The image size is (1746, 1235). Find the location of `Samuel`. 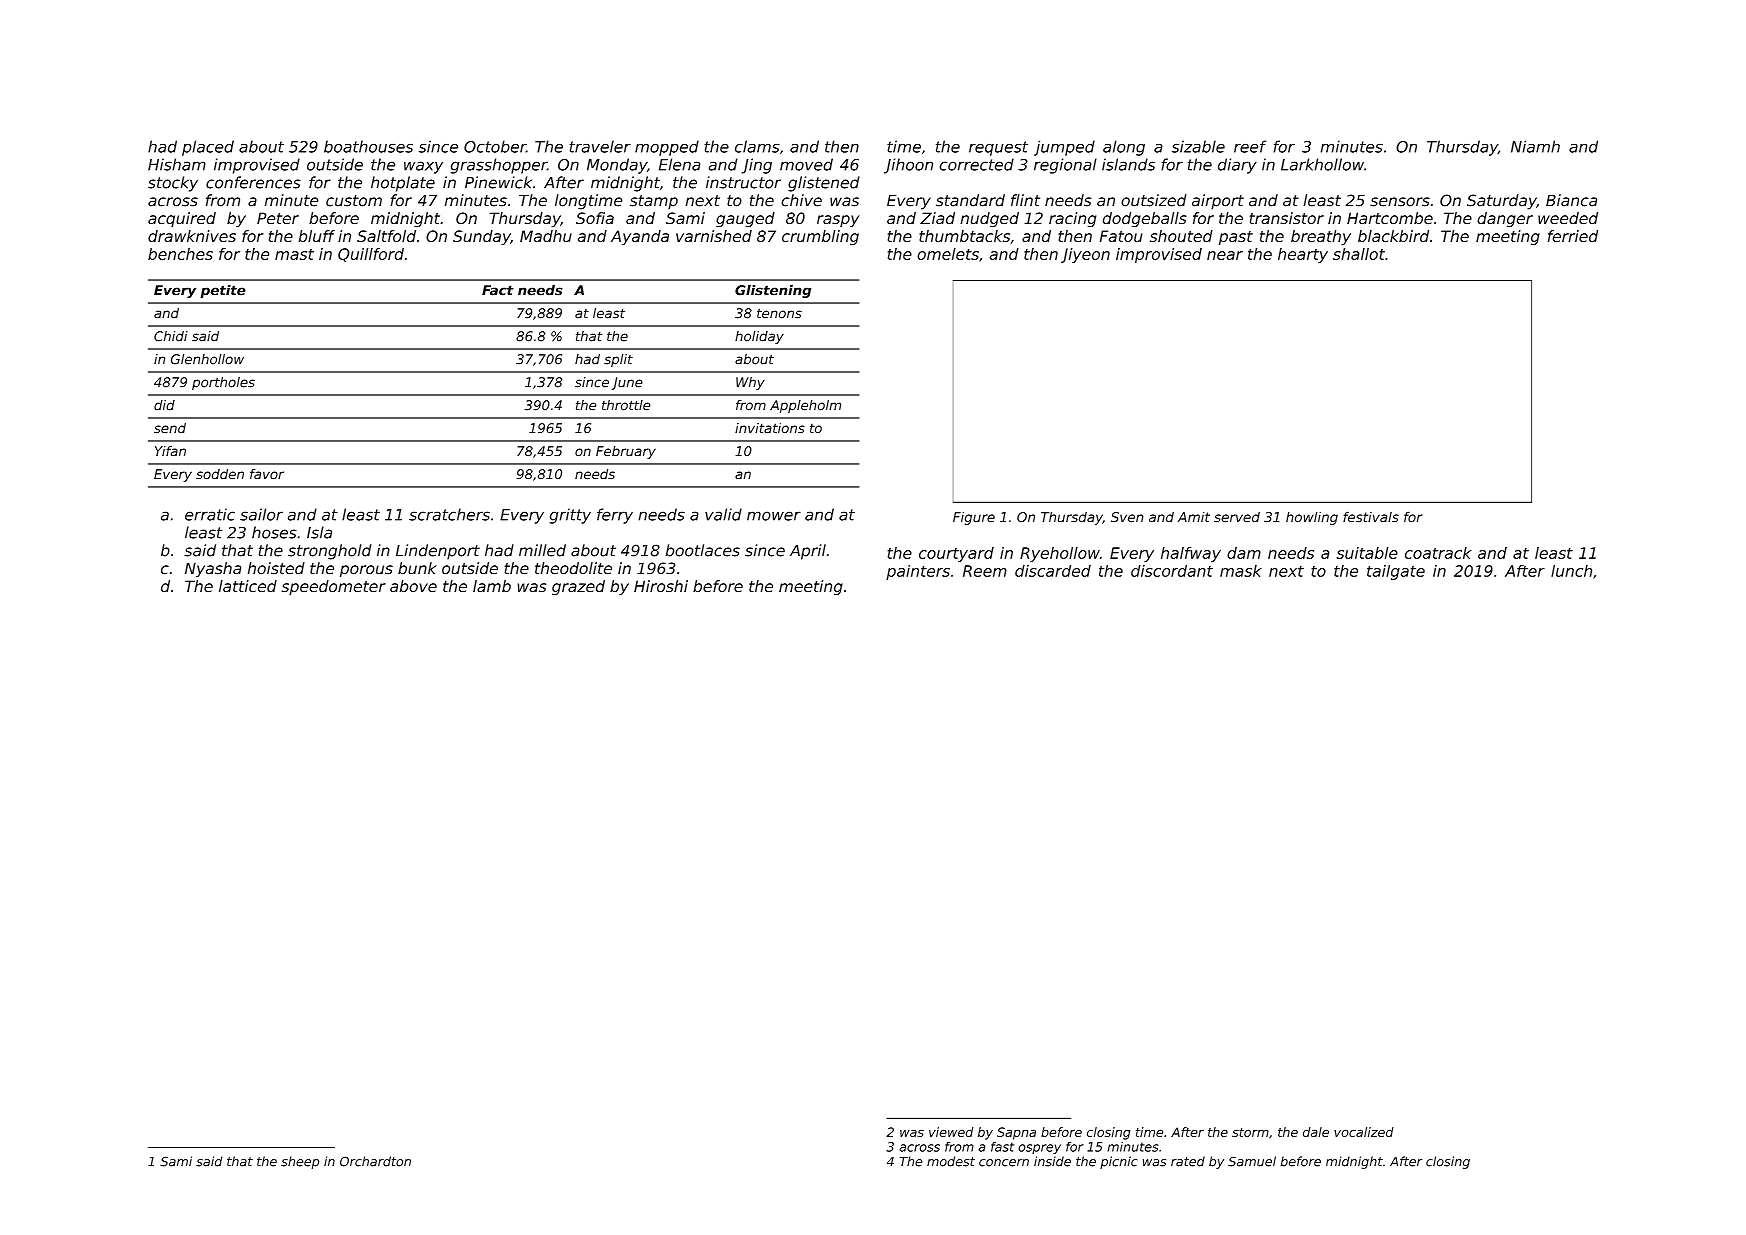

Samuel is located at coordinates (1252, 1161).
